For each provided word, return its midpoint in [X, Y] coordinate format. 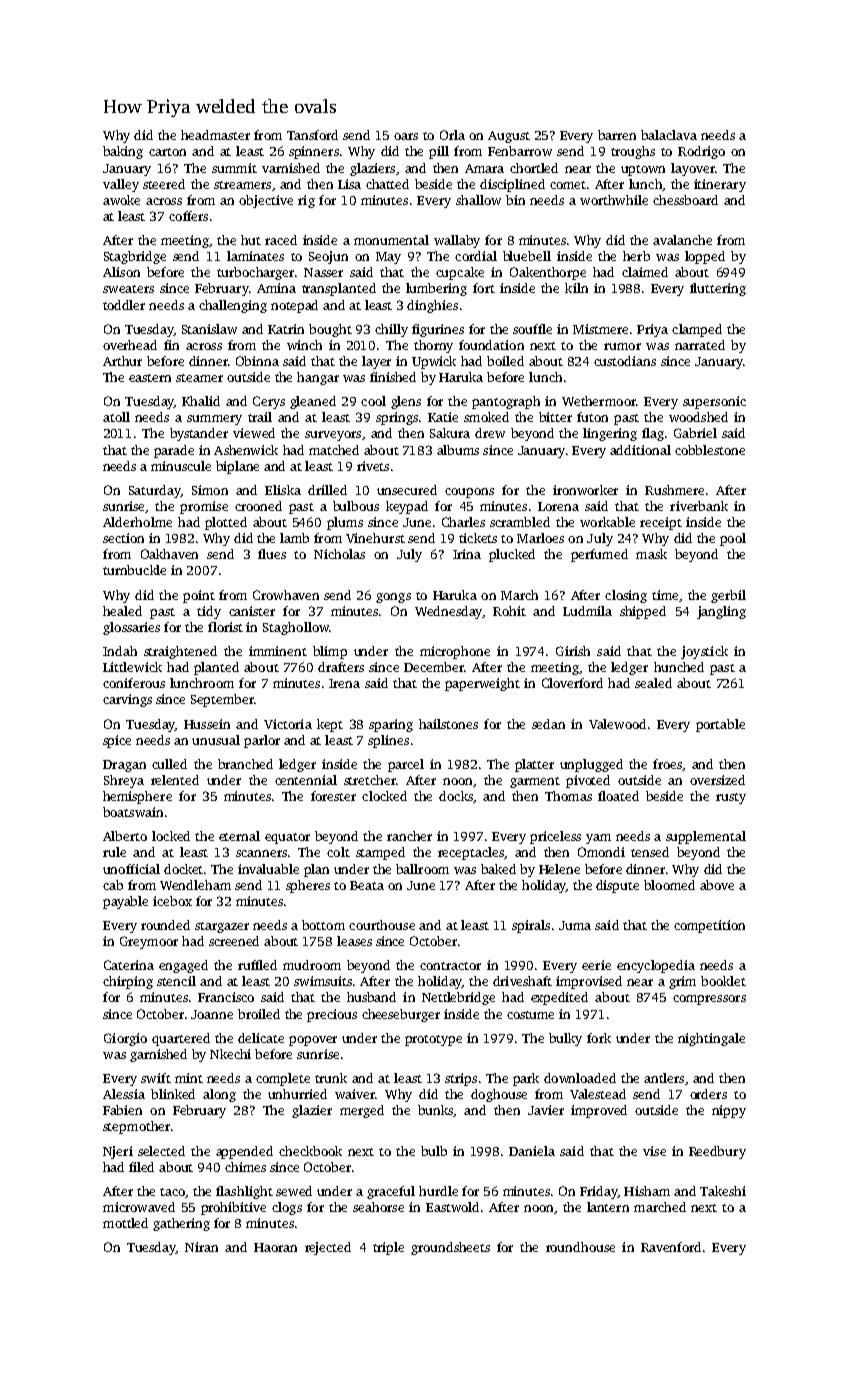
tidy [209, 612]
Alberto [125, 836]
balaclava [669, 135]
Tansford [312, 135]
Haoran [275, 1247]
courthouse [382, 925]
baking [123, 152]
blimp [330, 652]
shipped [643, 612]
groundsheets [450, 1248]
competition [709, 926]
